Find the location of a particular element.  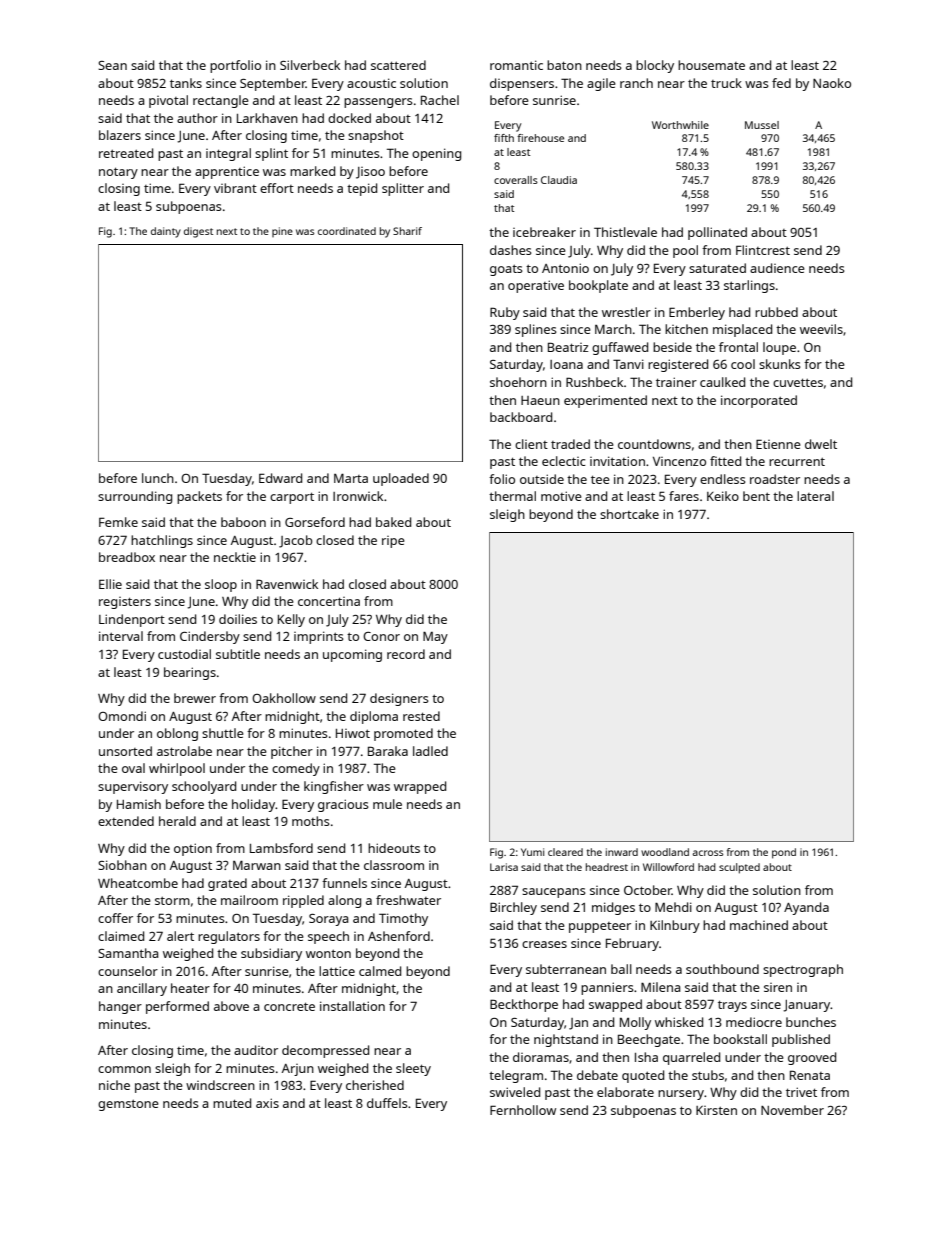

Jacob is located at coordinates (296, 541).
